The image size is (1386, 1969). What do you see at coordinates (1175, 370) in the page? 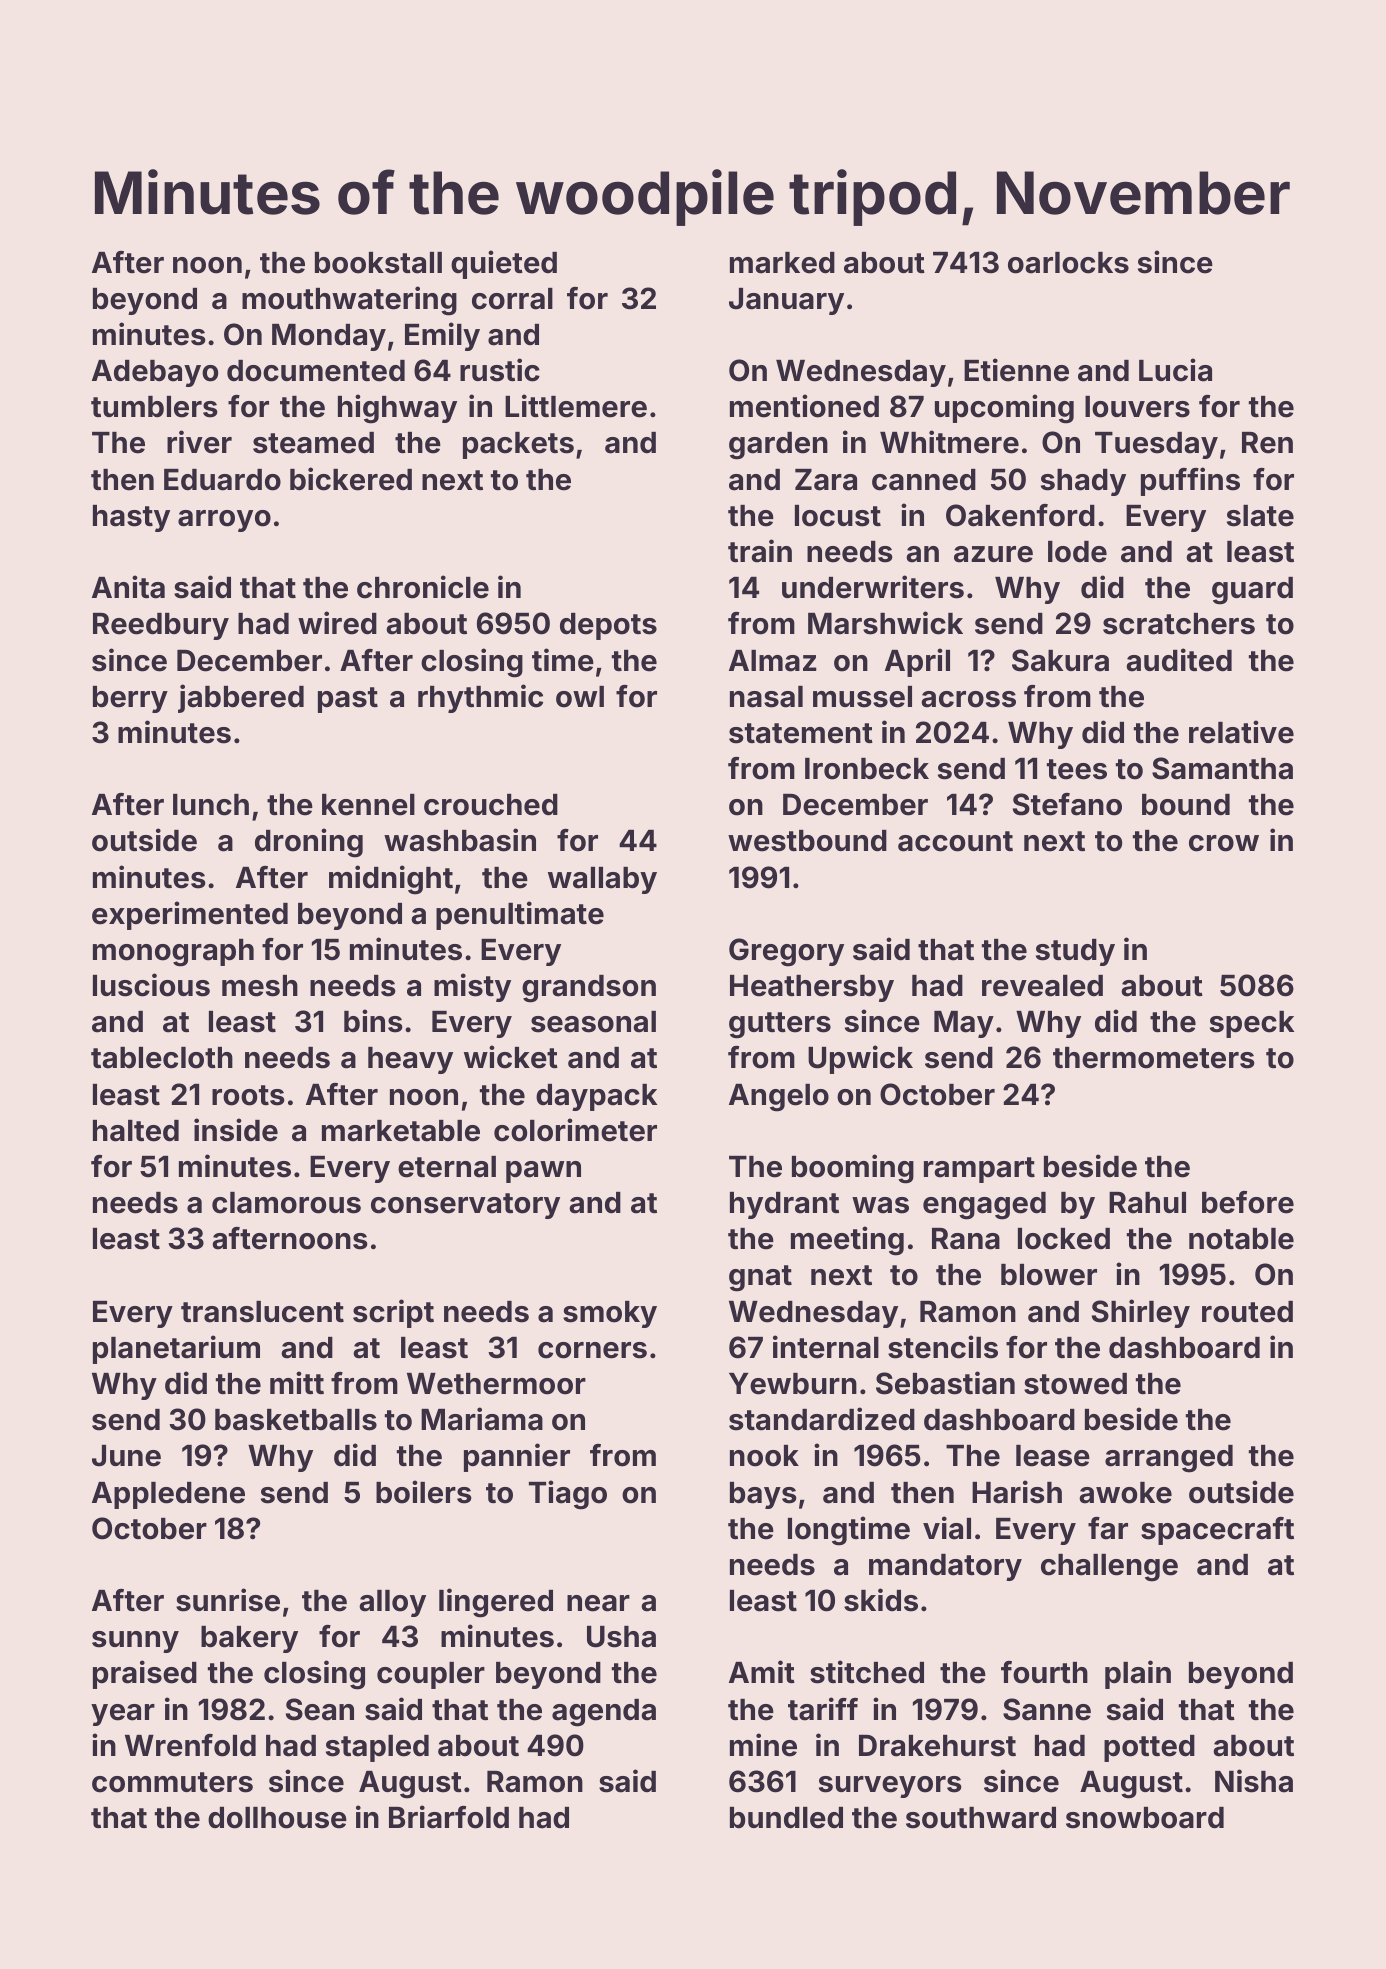
I see `Lucia` at bounding box center [1175, 370].
